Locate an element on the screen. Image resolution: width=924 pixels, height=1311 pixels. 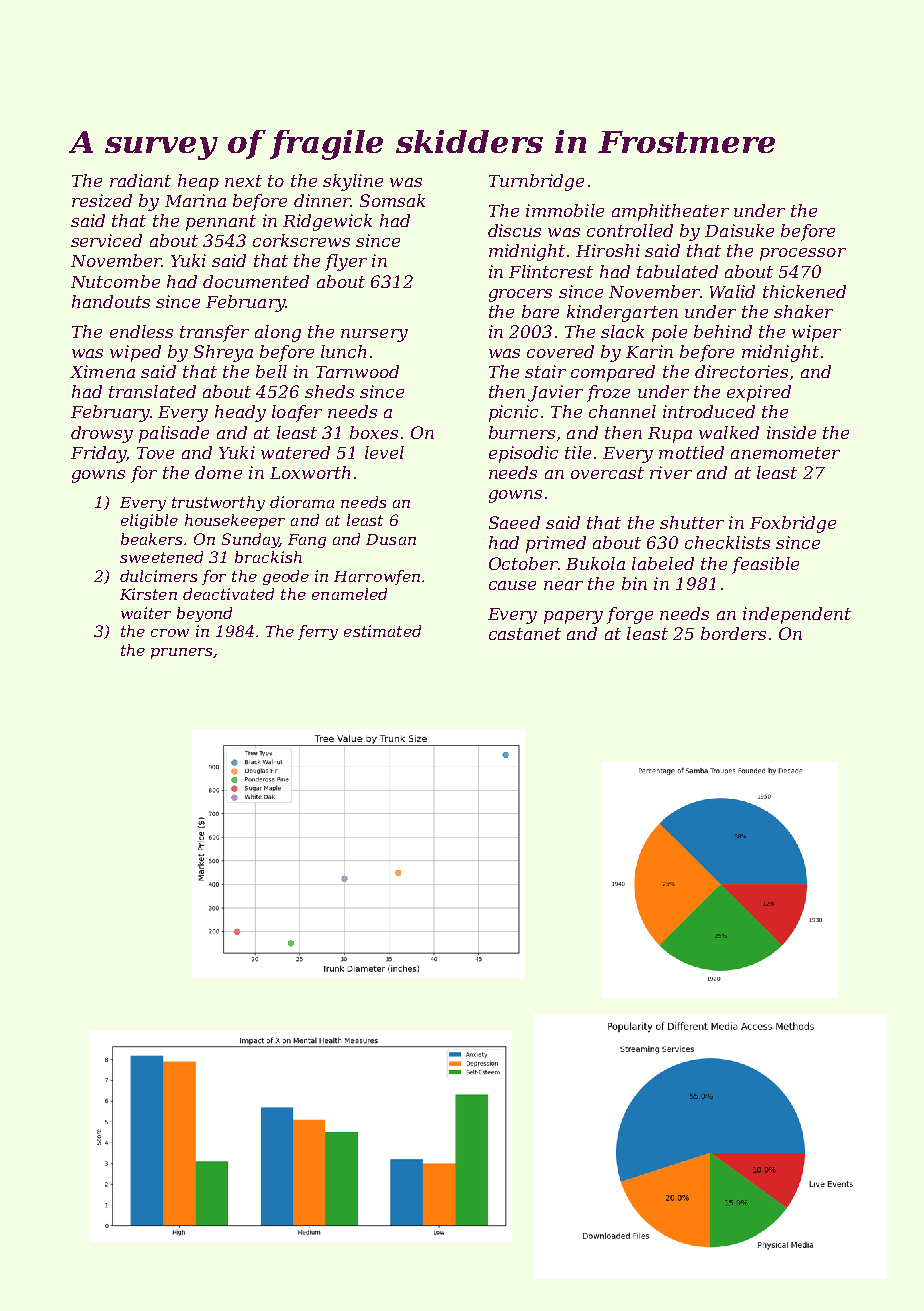
castanet is located at coordinates (525, 634).
